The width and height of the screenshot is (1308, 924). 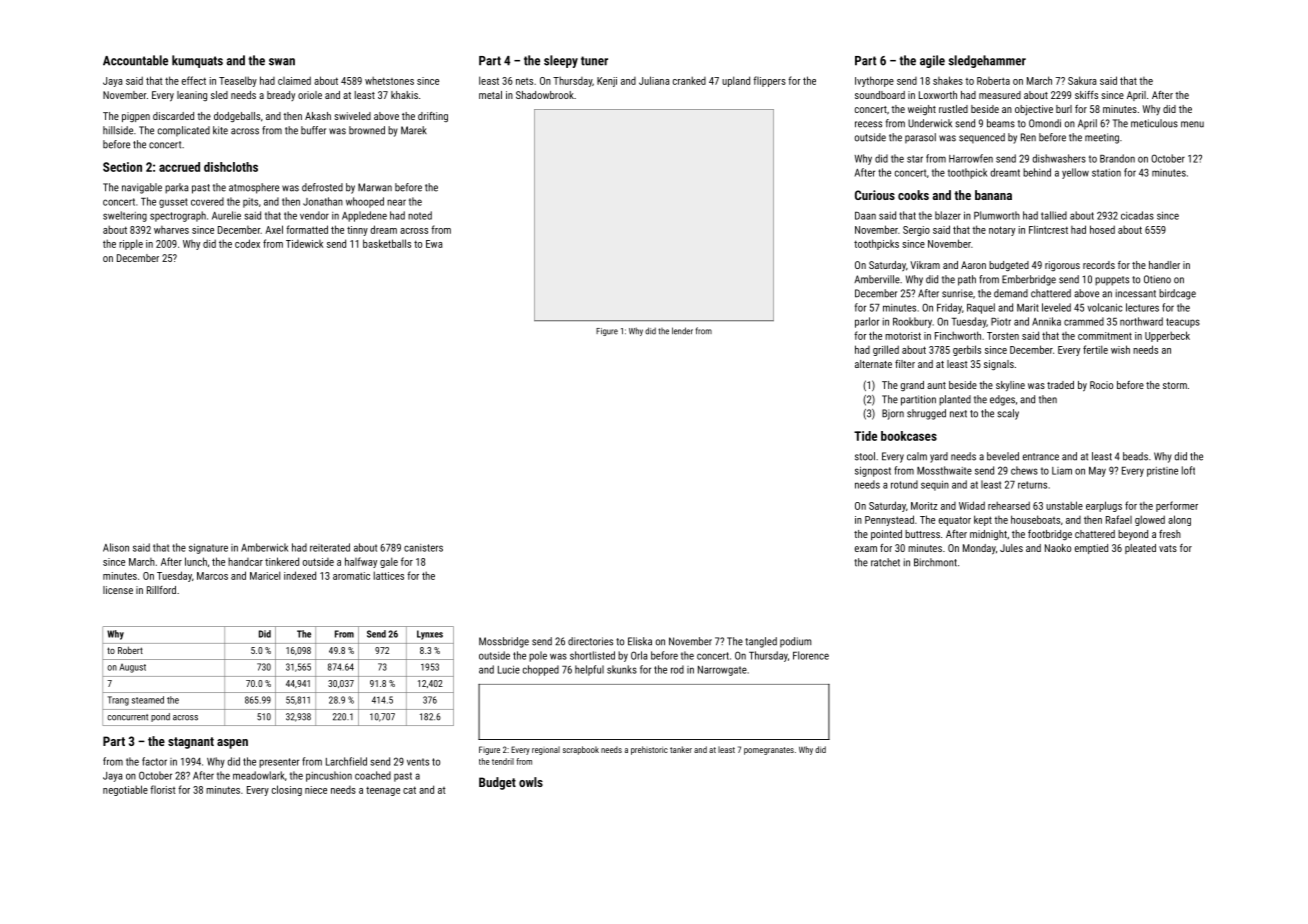 What do you see at coordinates (769, 751) in the screenshot?
I see `pomegranates` at bounding box center [769, 751].
